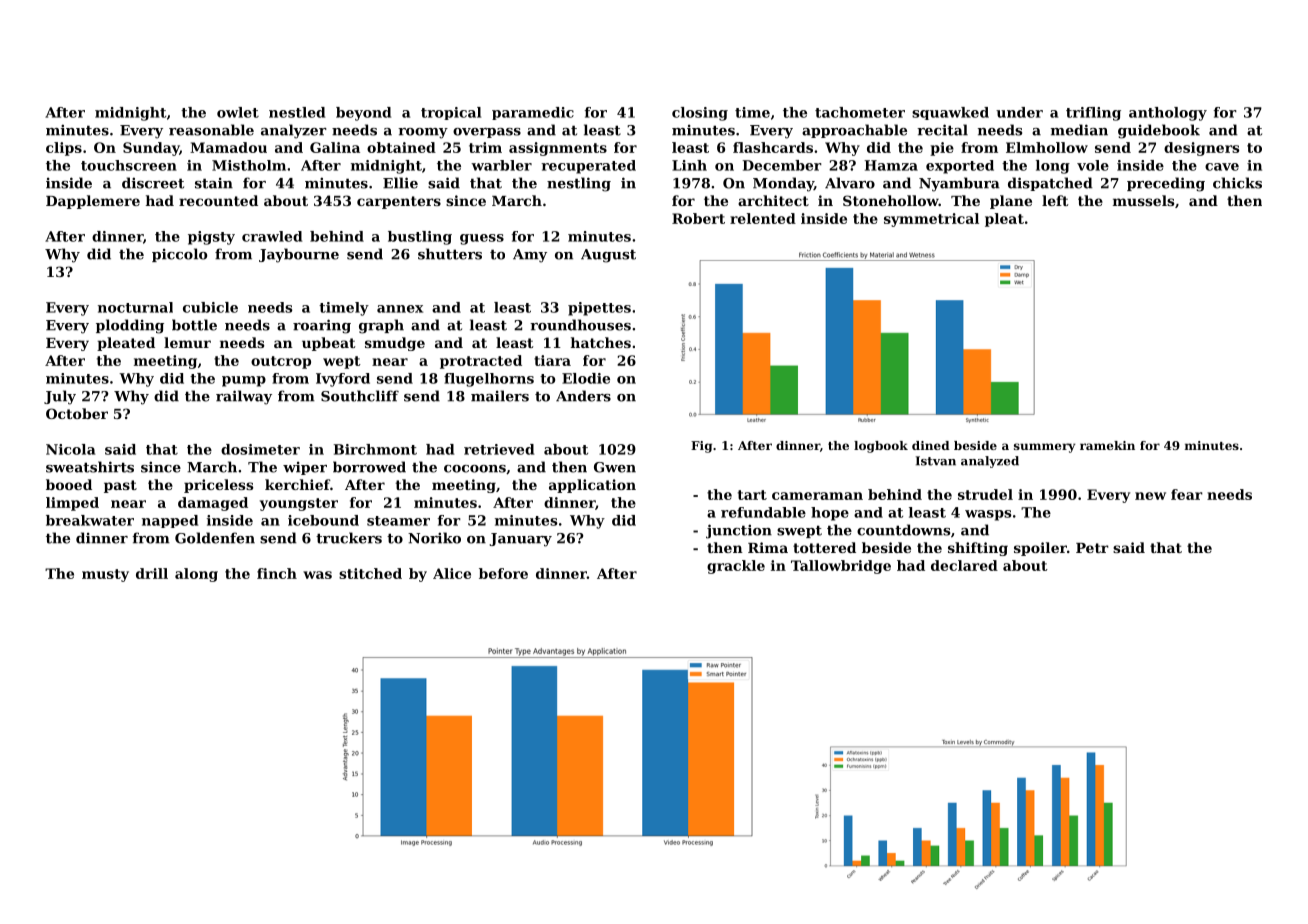 The width and height of the image is (1308, 924). I want to click on lemur, so click(187, 342).
